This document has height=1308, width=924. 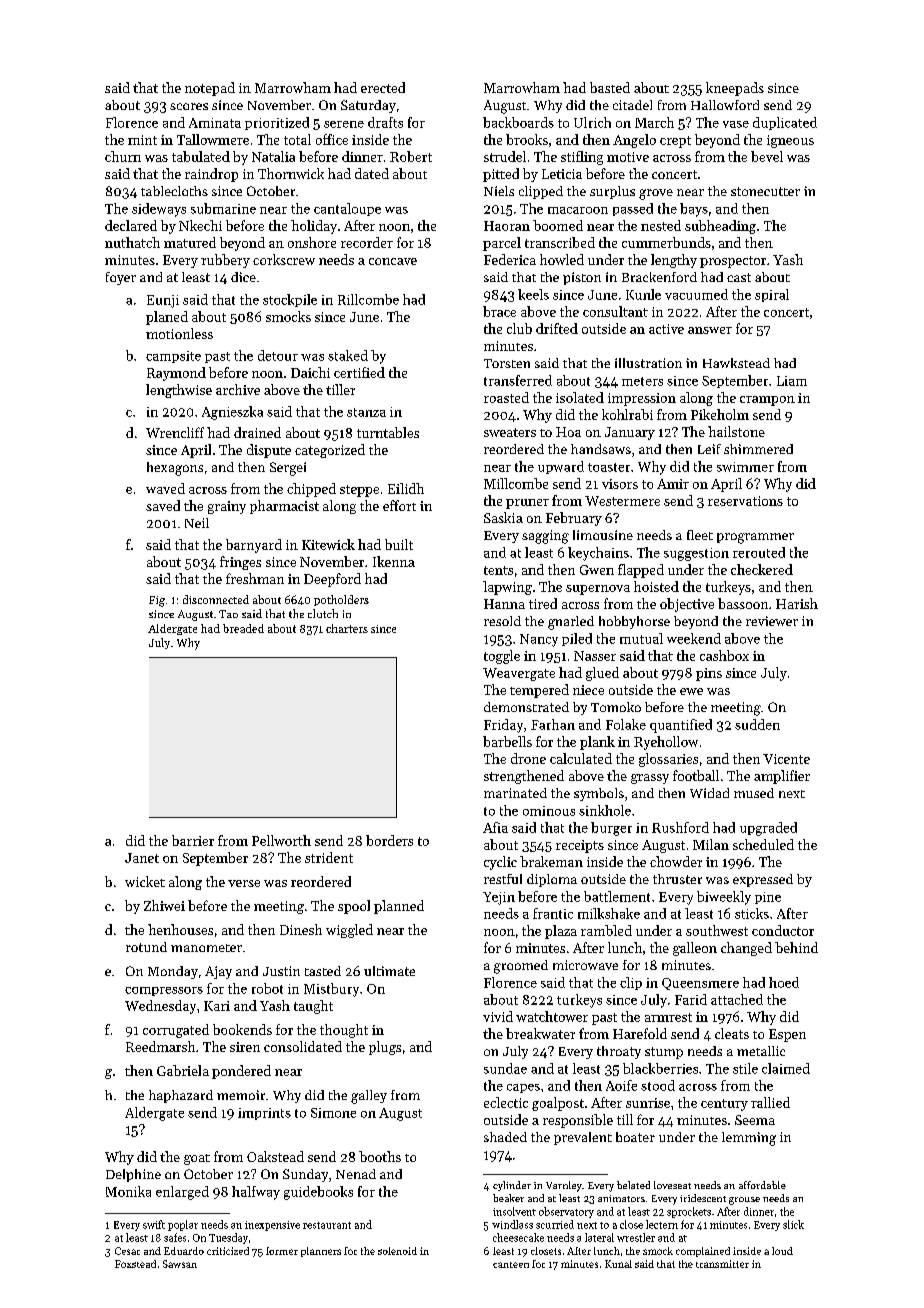 What do you see at coordinates (281, 971) in the document?
I see `Justin` at bounding box center [281, 971].
